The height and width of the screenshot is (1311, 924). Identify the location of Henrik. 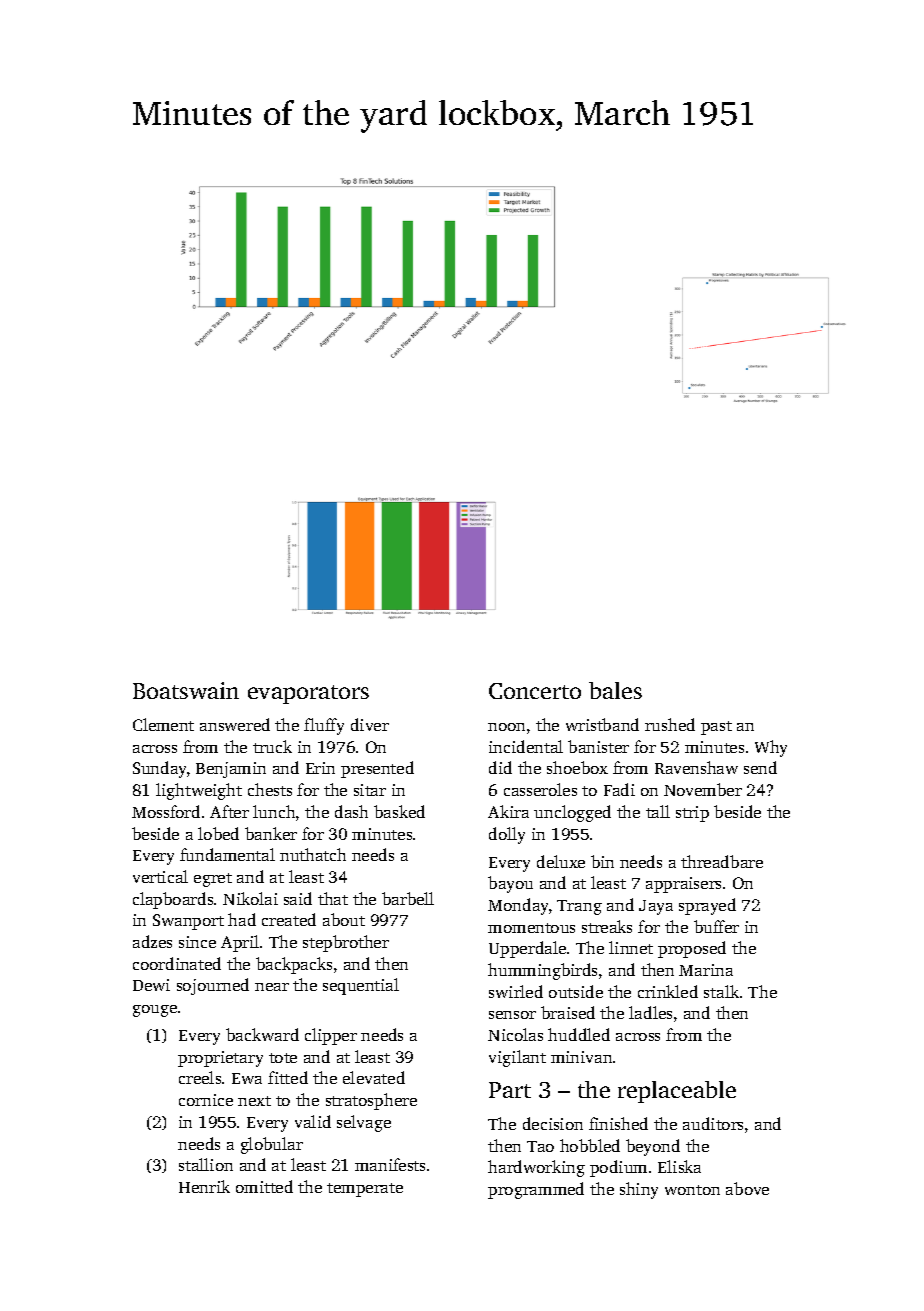
(204, 1186).
